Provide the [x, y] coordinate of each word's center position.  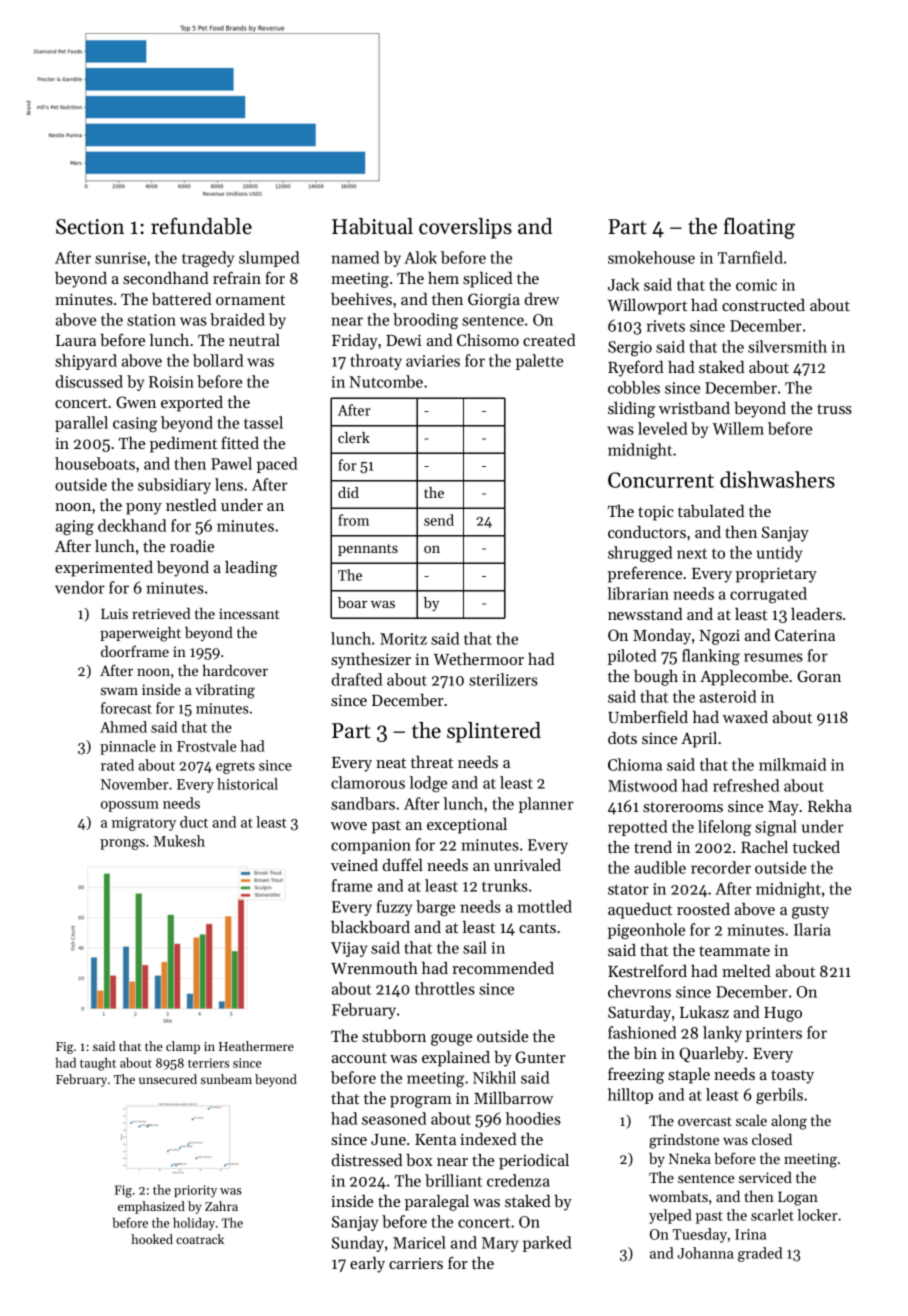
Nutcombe [386, 381]
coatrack [200, 1239]
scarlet [772, 1215]
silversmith [787, 346]
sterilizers [503, 679]
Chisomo [488, 340]
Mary [500, 1244]
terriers [208, 1063]
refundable [201, 226]
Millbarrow [513, 1098]
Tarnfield [750, 257]
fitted [240, 442]
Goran [819, 676]
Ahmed [123, 727]
